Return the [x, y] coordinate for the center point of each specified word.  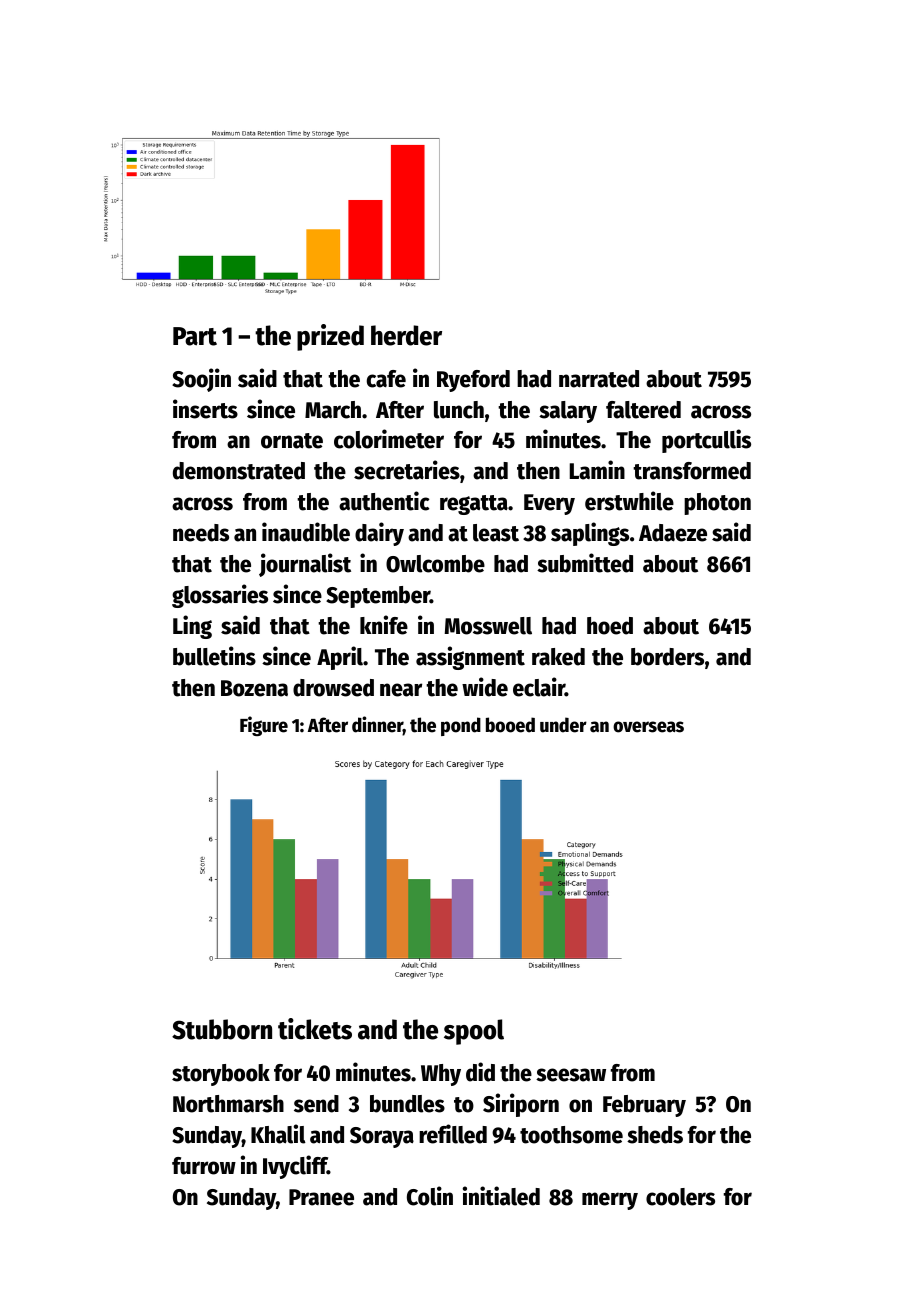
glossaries [220, 596]
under [563, 725]
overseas [648, 727]
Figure [264, 726]
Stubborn [222, 1029]
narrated [599, 379]
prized [330, 337]
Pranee [321, 1197]
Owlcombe [435, 564]
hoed [610, 626]
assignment [470, 658]
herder [406, 335]
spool [474, 1032]
